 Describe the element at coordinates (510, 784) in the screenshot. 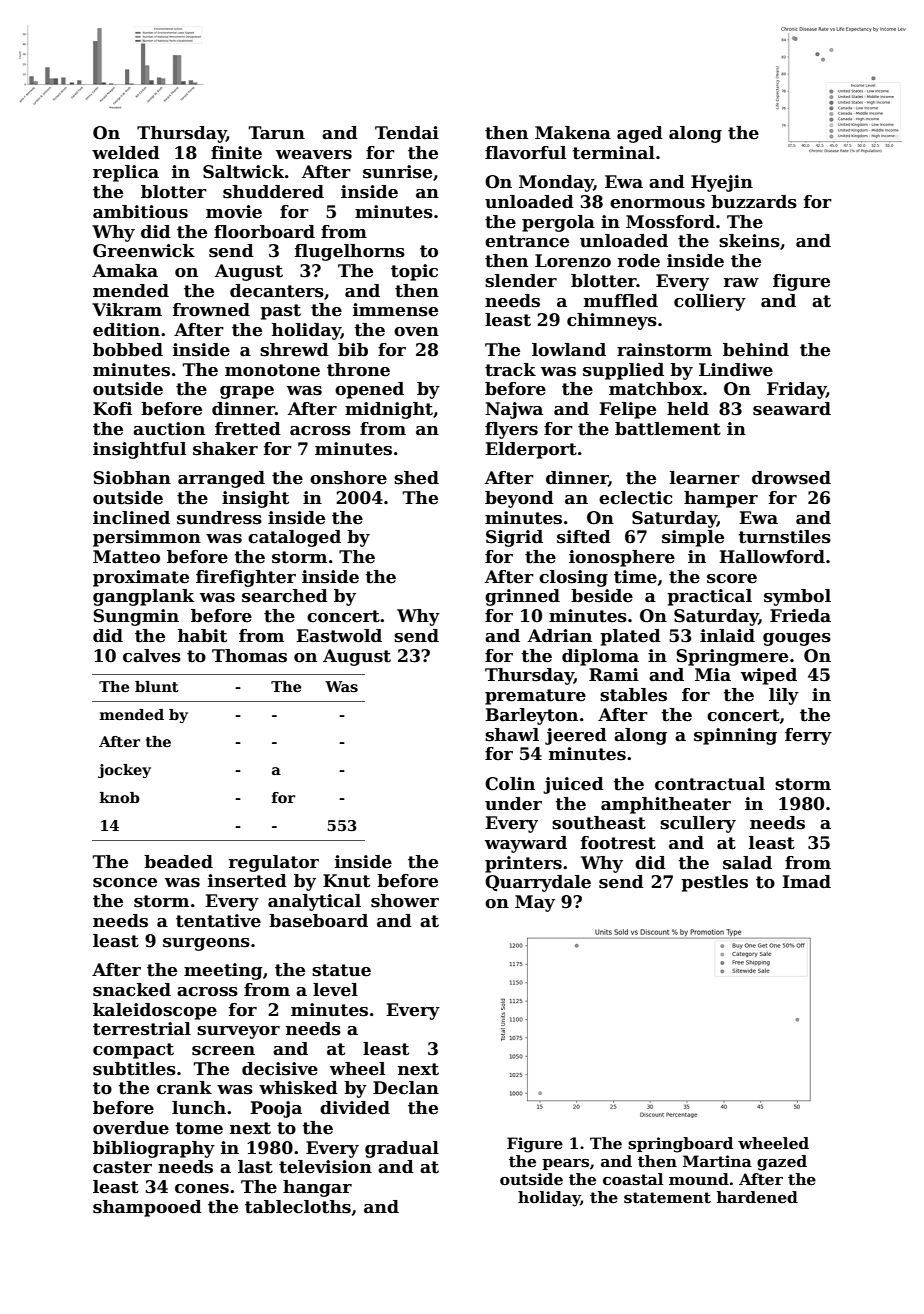

I see `Colin` at that location.
